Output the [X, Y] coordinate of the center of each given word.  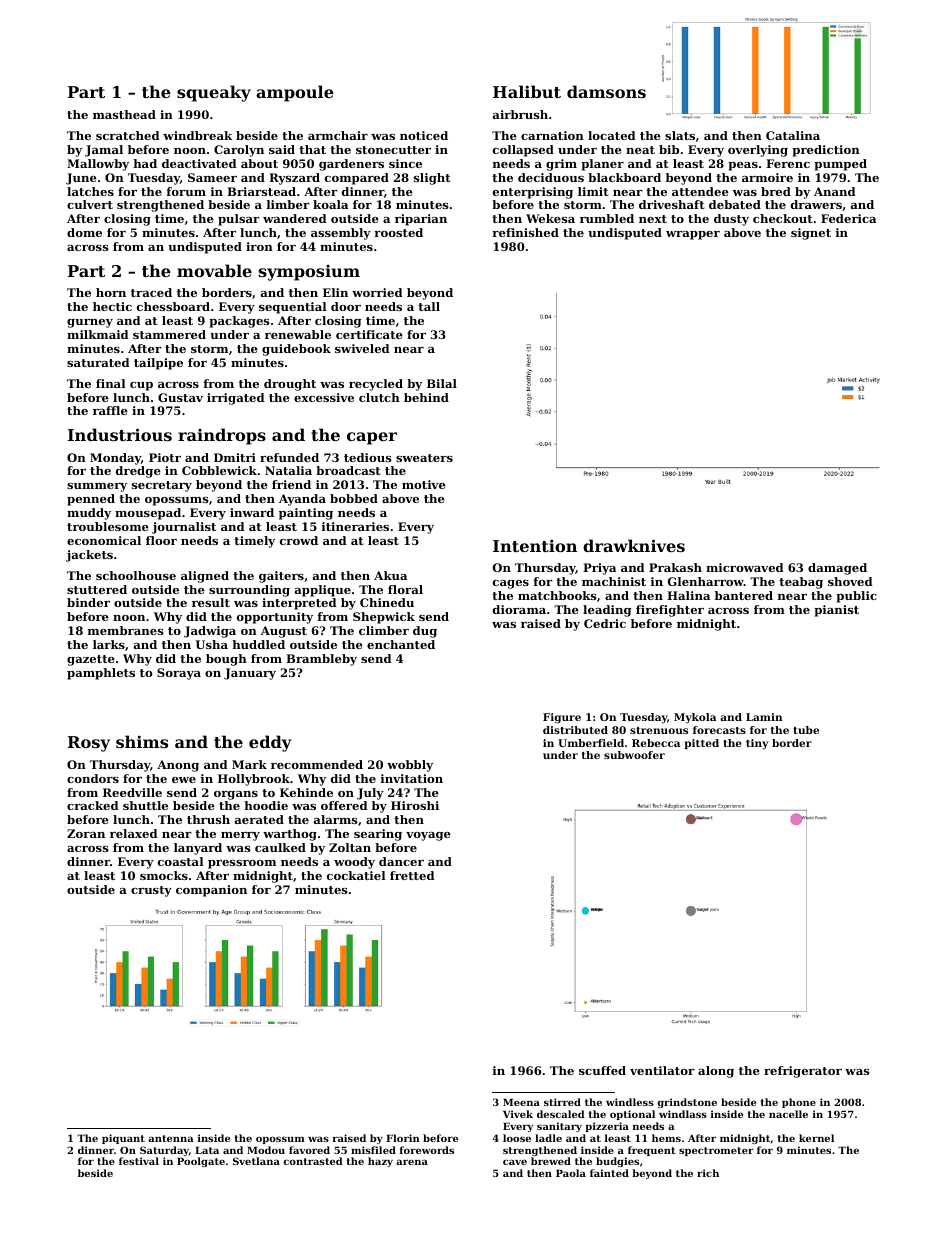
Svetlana [256, 1161]
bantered [744, 595]
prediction [826, 151]
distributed [575, 730]
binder [88, 602]
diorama [519, 609]
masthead [124, 114]
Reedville [132, 792]
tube [806, 730]
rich [708, 1173]
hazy [380, 1162]
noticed [424, 135]
